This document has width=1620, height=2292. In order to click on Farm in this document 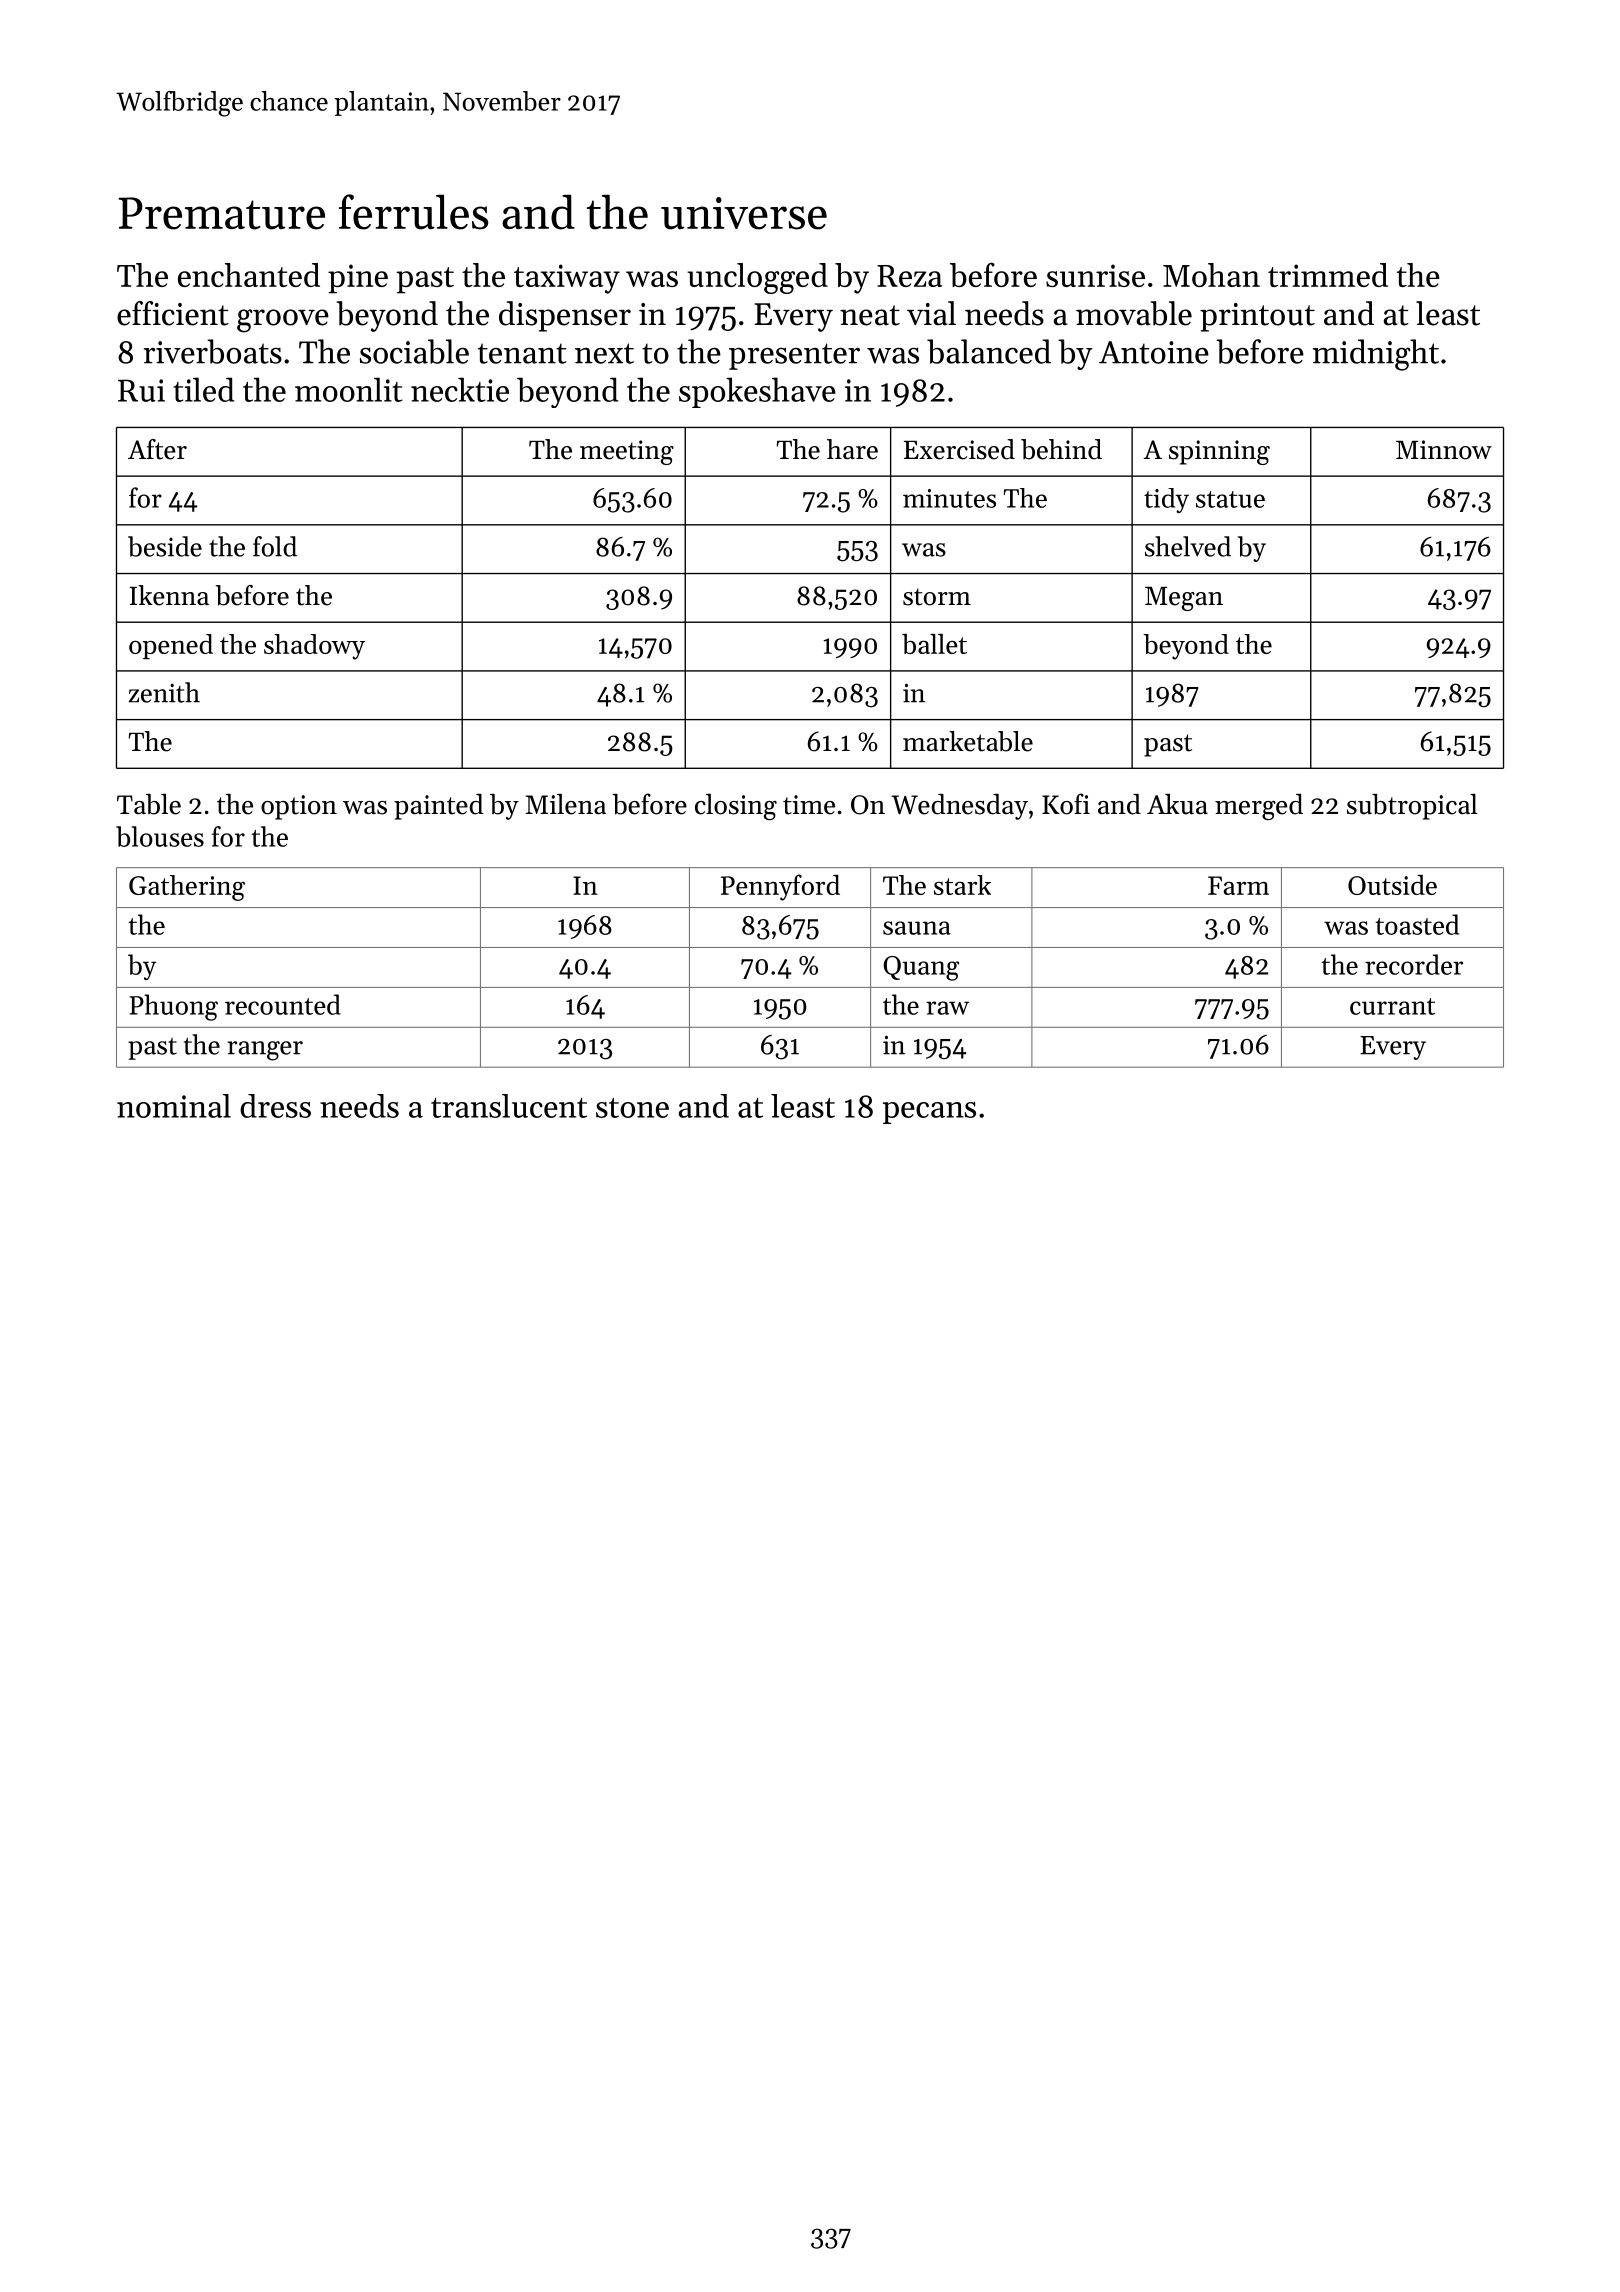, I will do `click(1238, 885)`.
